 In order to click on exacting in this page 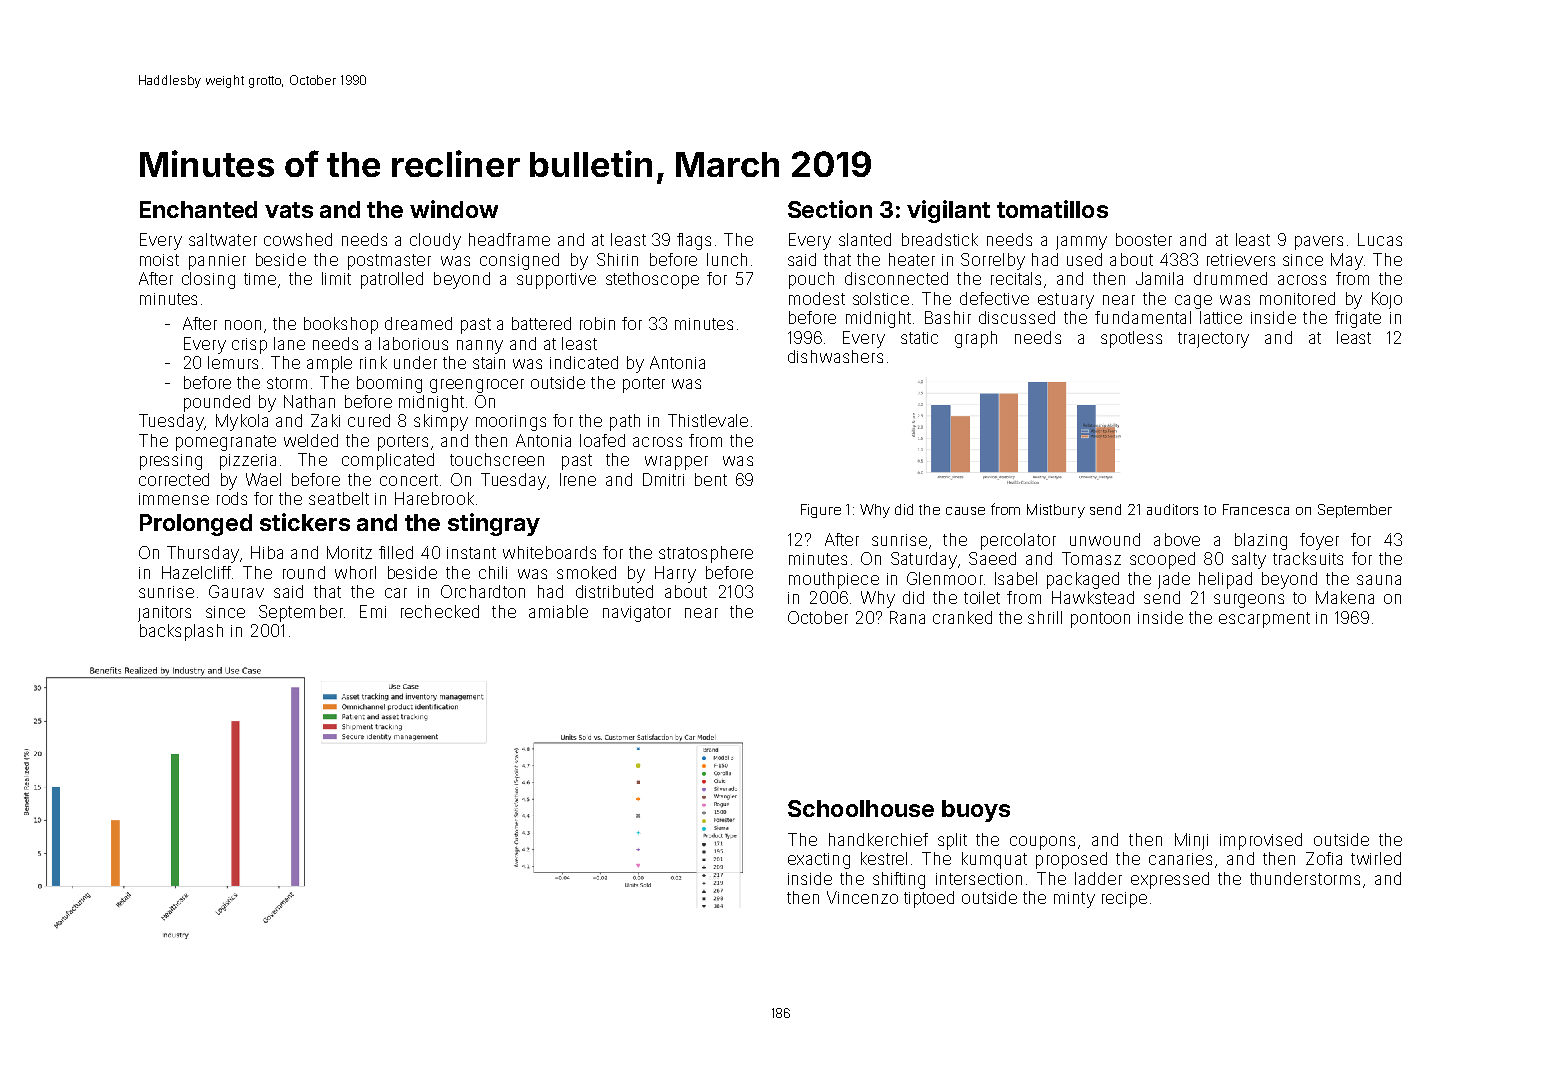, I will do `click(819, 861)`.
